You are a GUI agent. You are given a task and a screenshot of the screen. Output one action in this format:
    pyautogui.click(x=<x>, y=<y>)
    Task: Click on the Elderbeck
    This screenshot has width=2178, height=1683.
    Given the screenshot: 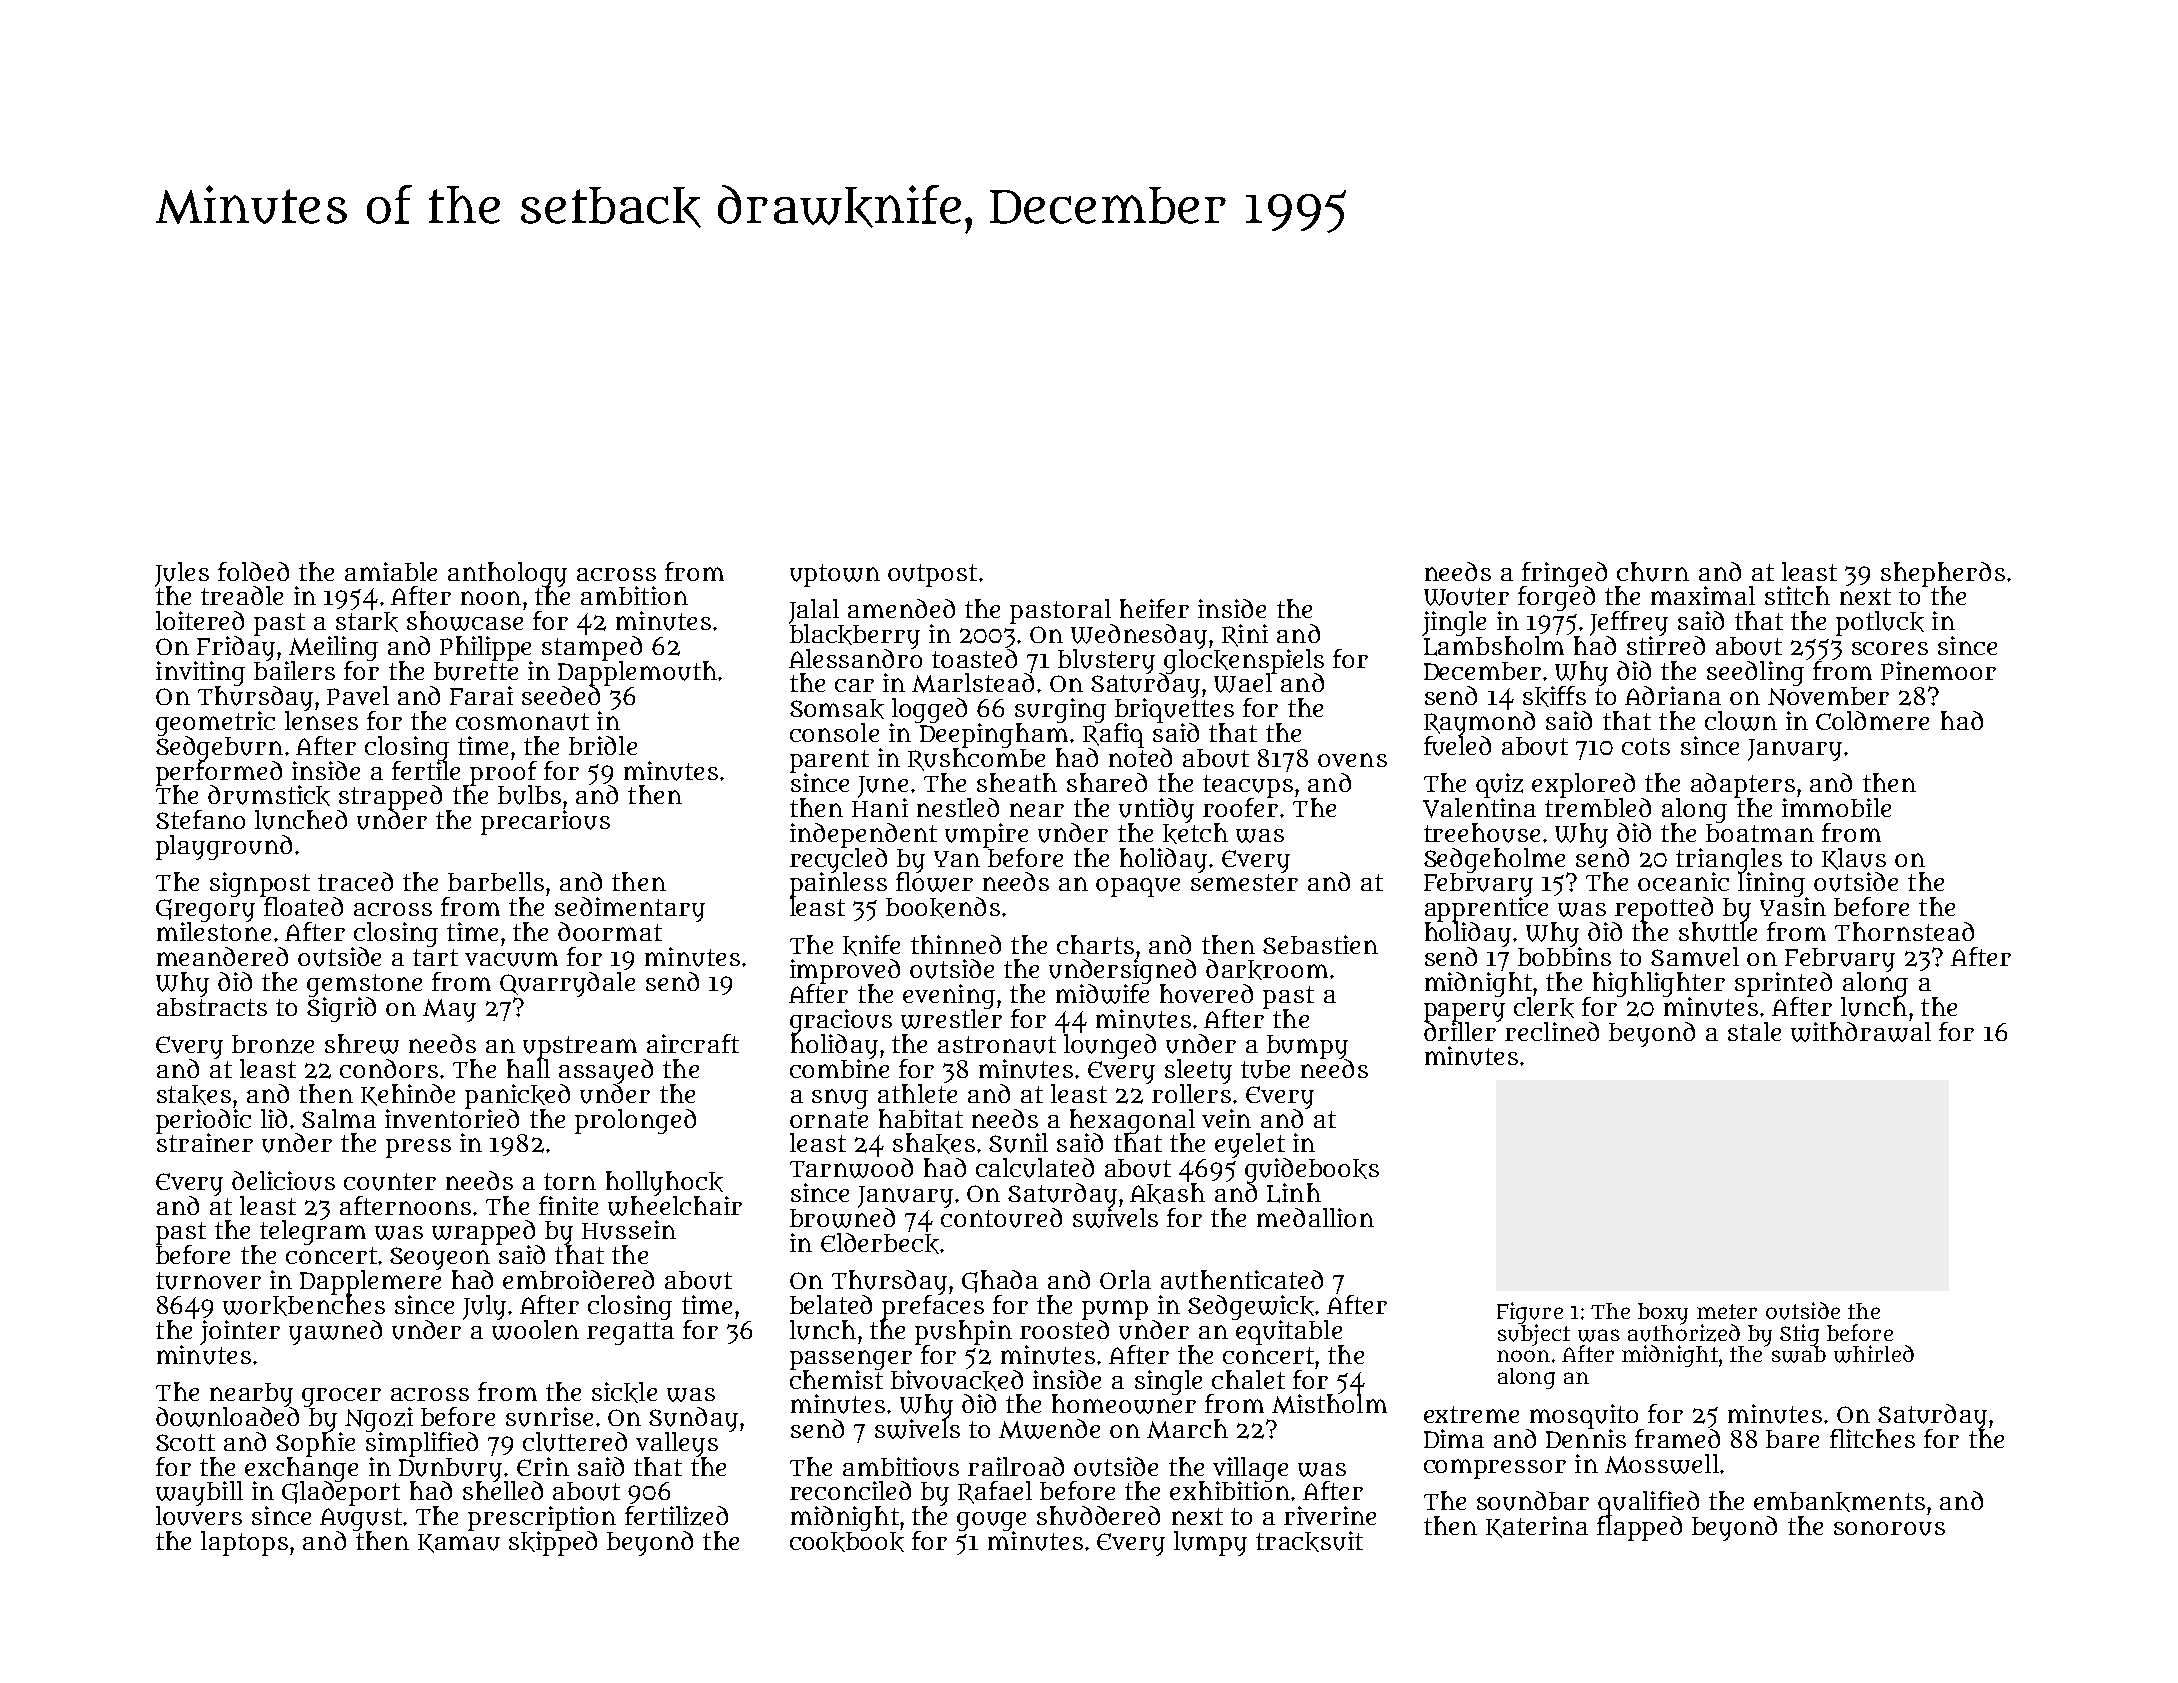 What is the action you would take?
    pyautogui.click(x=880, y=1243)
